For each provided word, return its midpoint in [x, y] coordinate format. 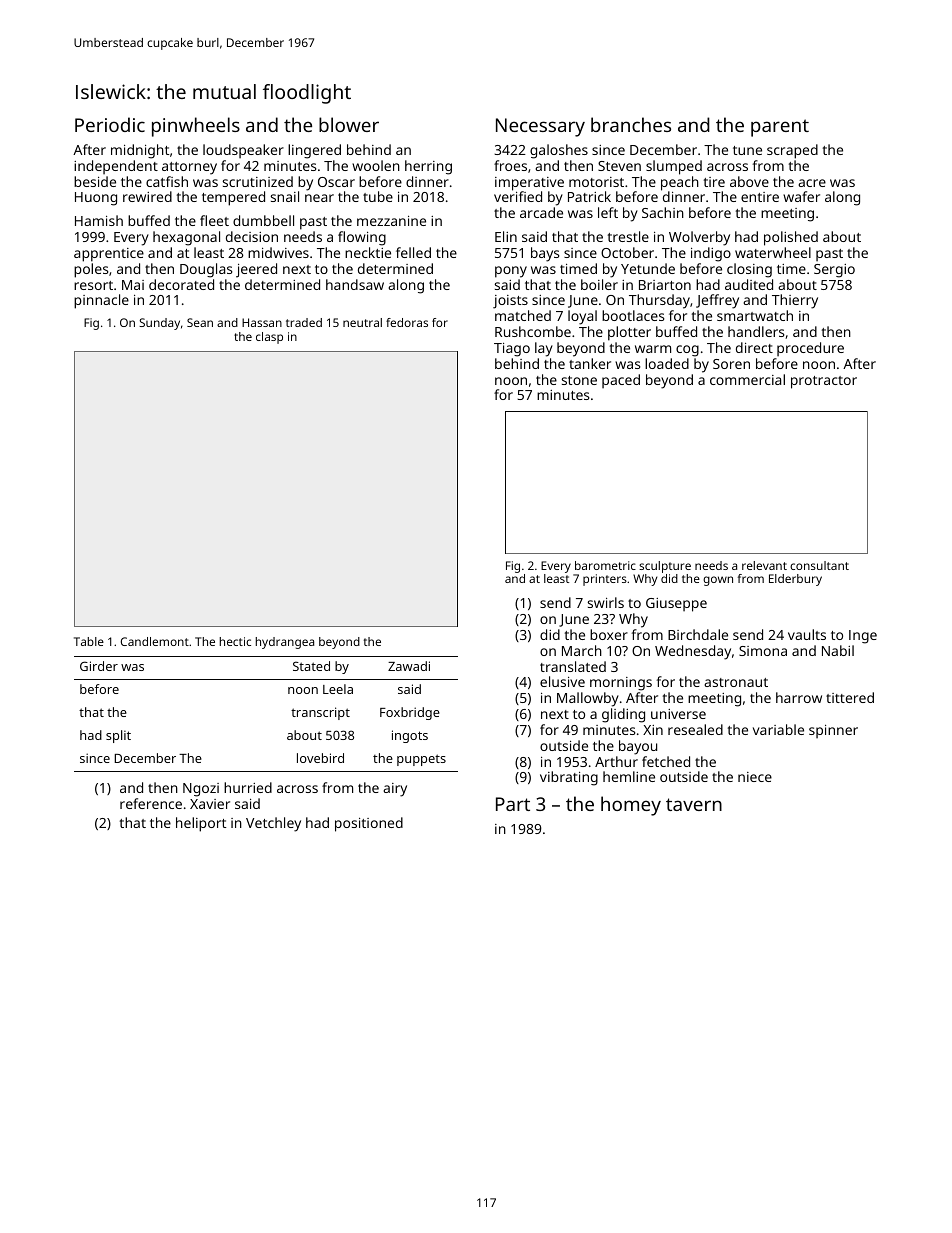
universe [678, 714]
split [118, 736]
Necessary [540, 127]
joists [510, 302]
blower [349, 124]
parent [780, 128]
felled [413, 252]
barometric [605, 565]
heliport [201, 824]
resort [93, 285]
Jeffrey [717, 301]
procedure [810, 349]
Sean [200, 322]
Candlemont [155, 641]
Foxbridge [410, 713]
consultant [819, 565]
